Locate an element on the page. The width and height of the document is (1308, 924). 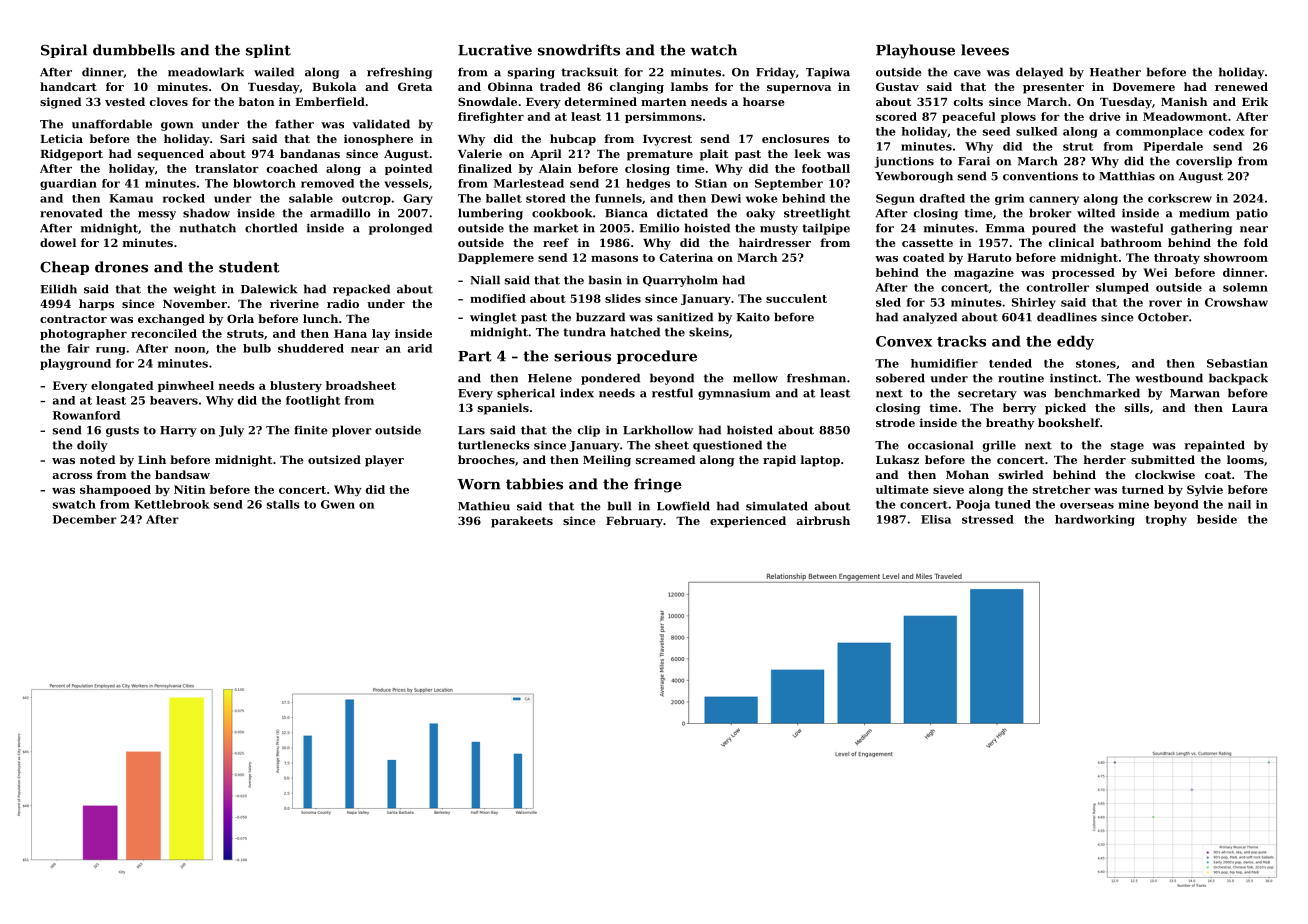
doily is located at coordinates (92, 446).
